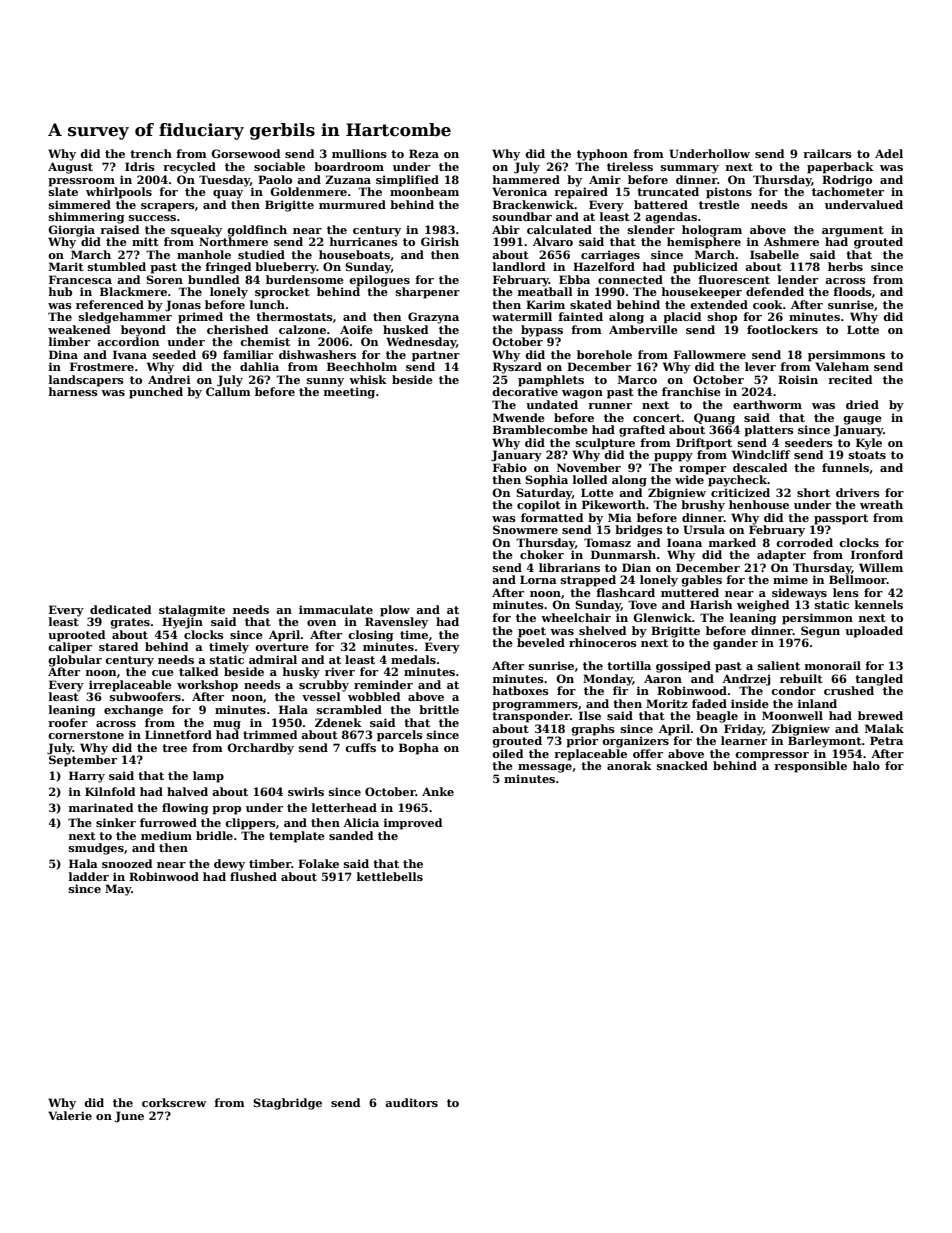  Describe the element at coordinates (287, 1104) in the image. I see `Stagbridge` at that location.
